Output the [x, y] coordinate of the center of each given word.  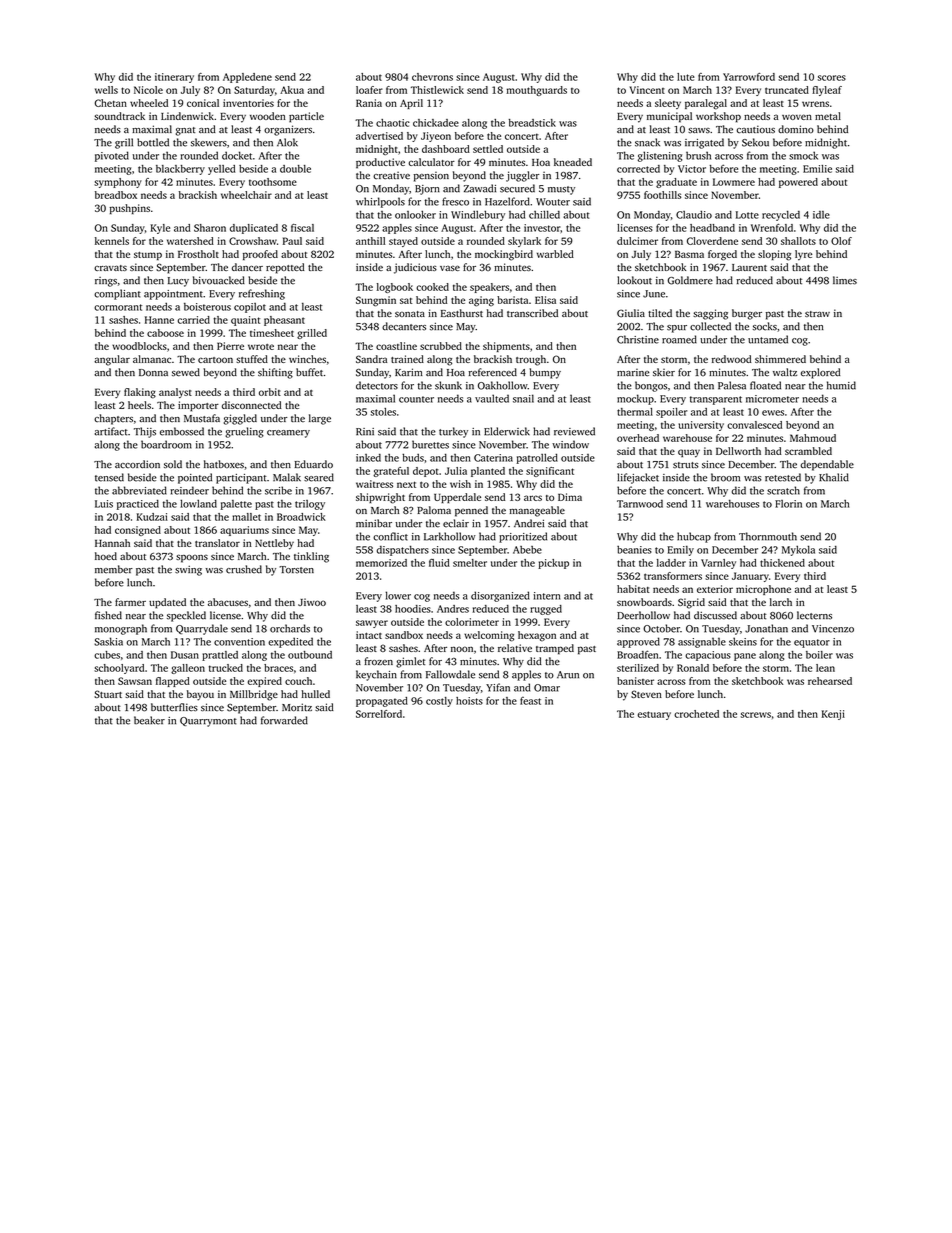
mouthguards [536, 91]
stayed [403, 242]
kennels [112, 241]
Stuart [108, 694]
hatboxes [224, 464]
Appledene [247, 78]
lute [686, 77]
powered [798, 183]
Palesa [732, 385]
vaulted [492, 398]
